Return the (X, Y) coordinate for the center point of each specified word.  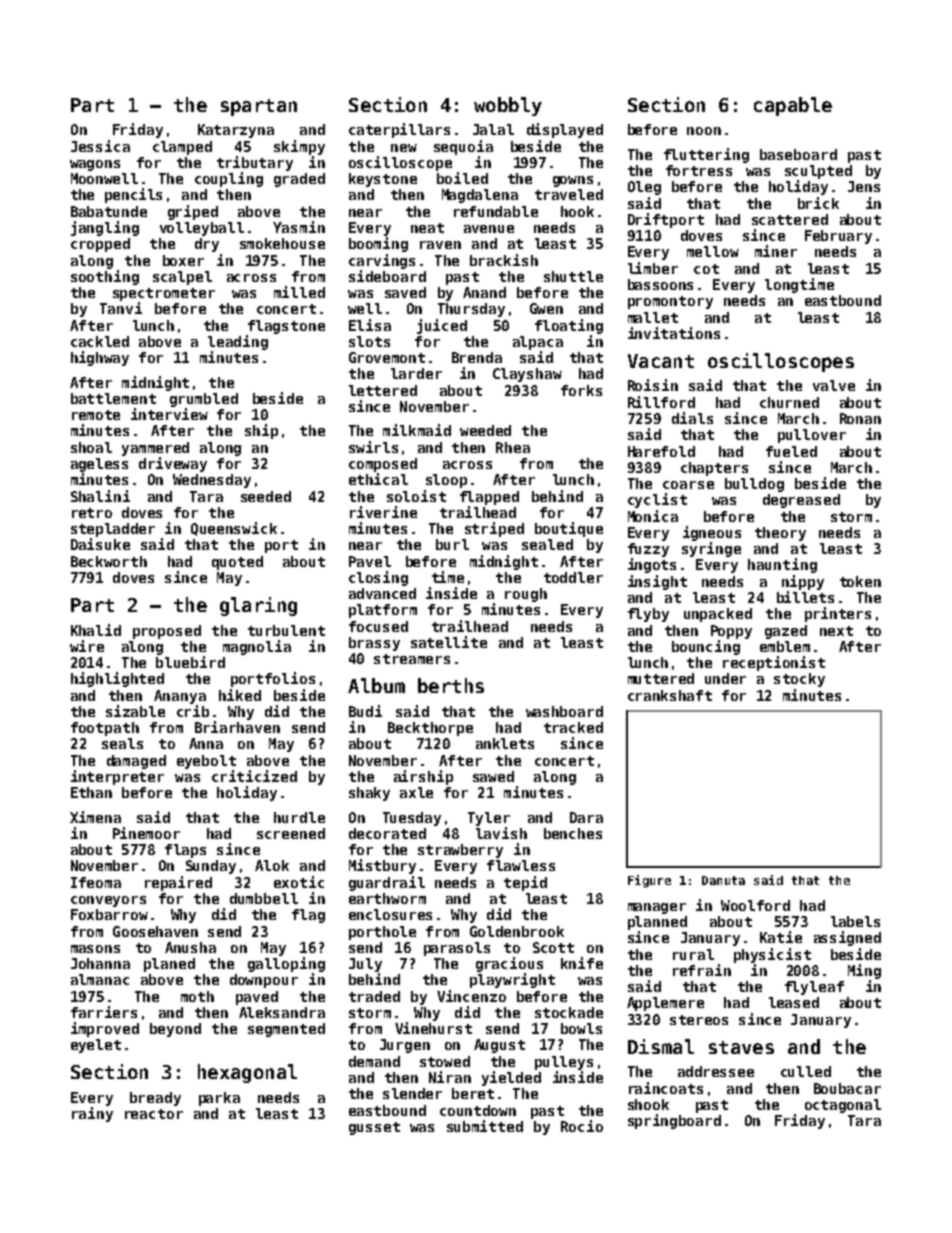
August (499, 1046)
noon (704, 131)
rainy (92, 1114)
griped (193, 212)
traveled (569, 194)
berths (451, 685)
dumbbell (264, 898)
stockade (569, 1012)
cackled (100, 341)
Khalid (96, 630)
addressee (716, 1071)
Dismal (661, 1046)
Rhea (513, 447)
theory (780, 534)
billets (805, 597)
